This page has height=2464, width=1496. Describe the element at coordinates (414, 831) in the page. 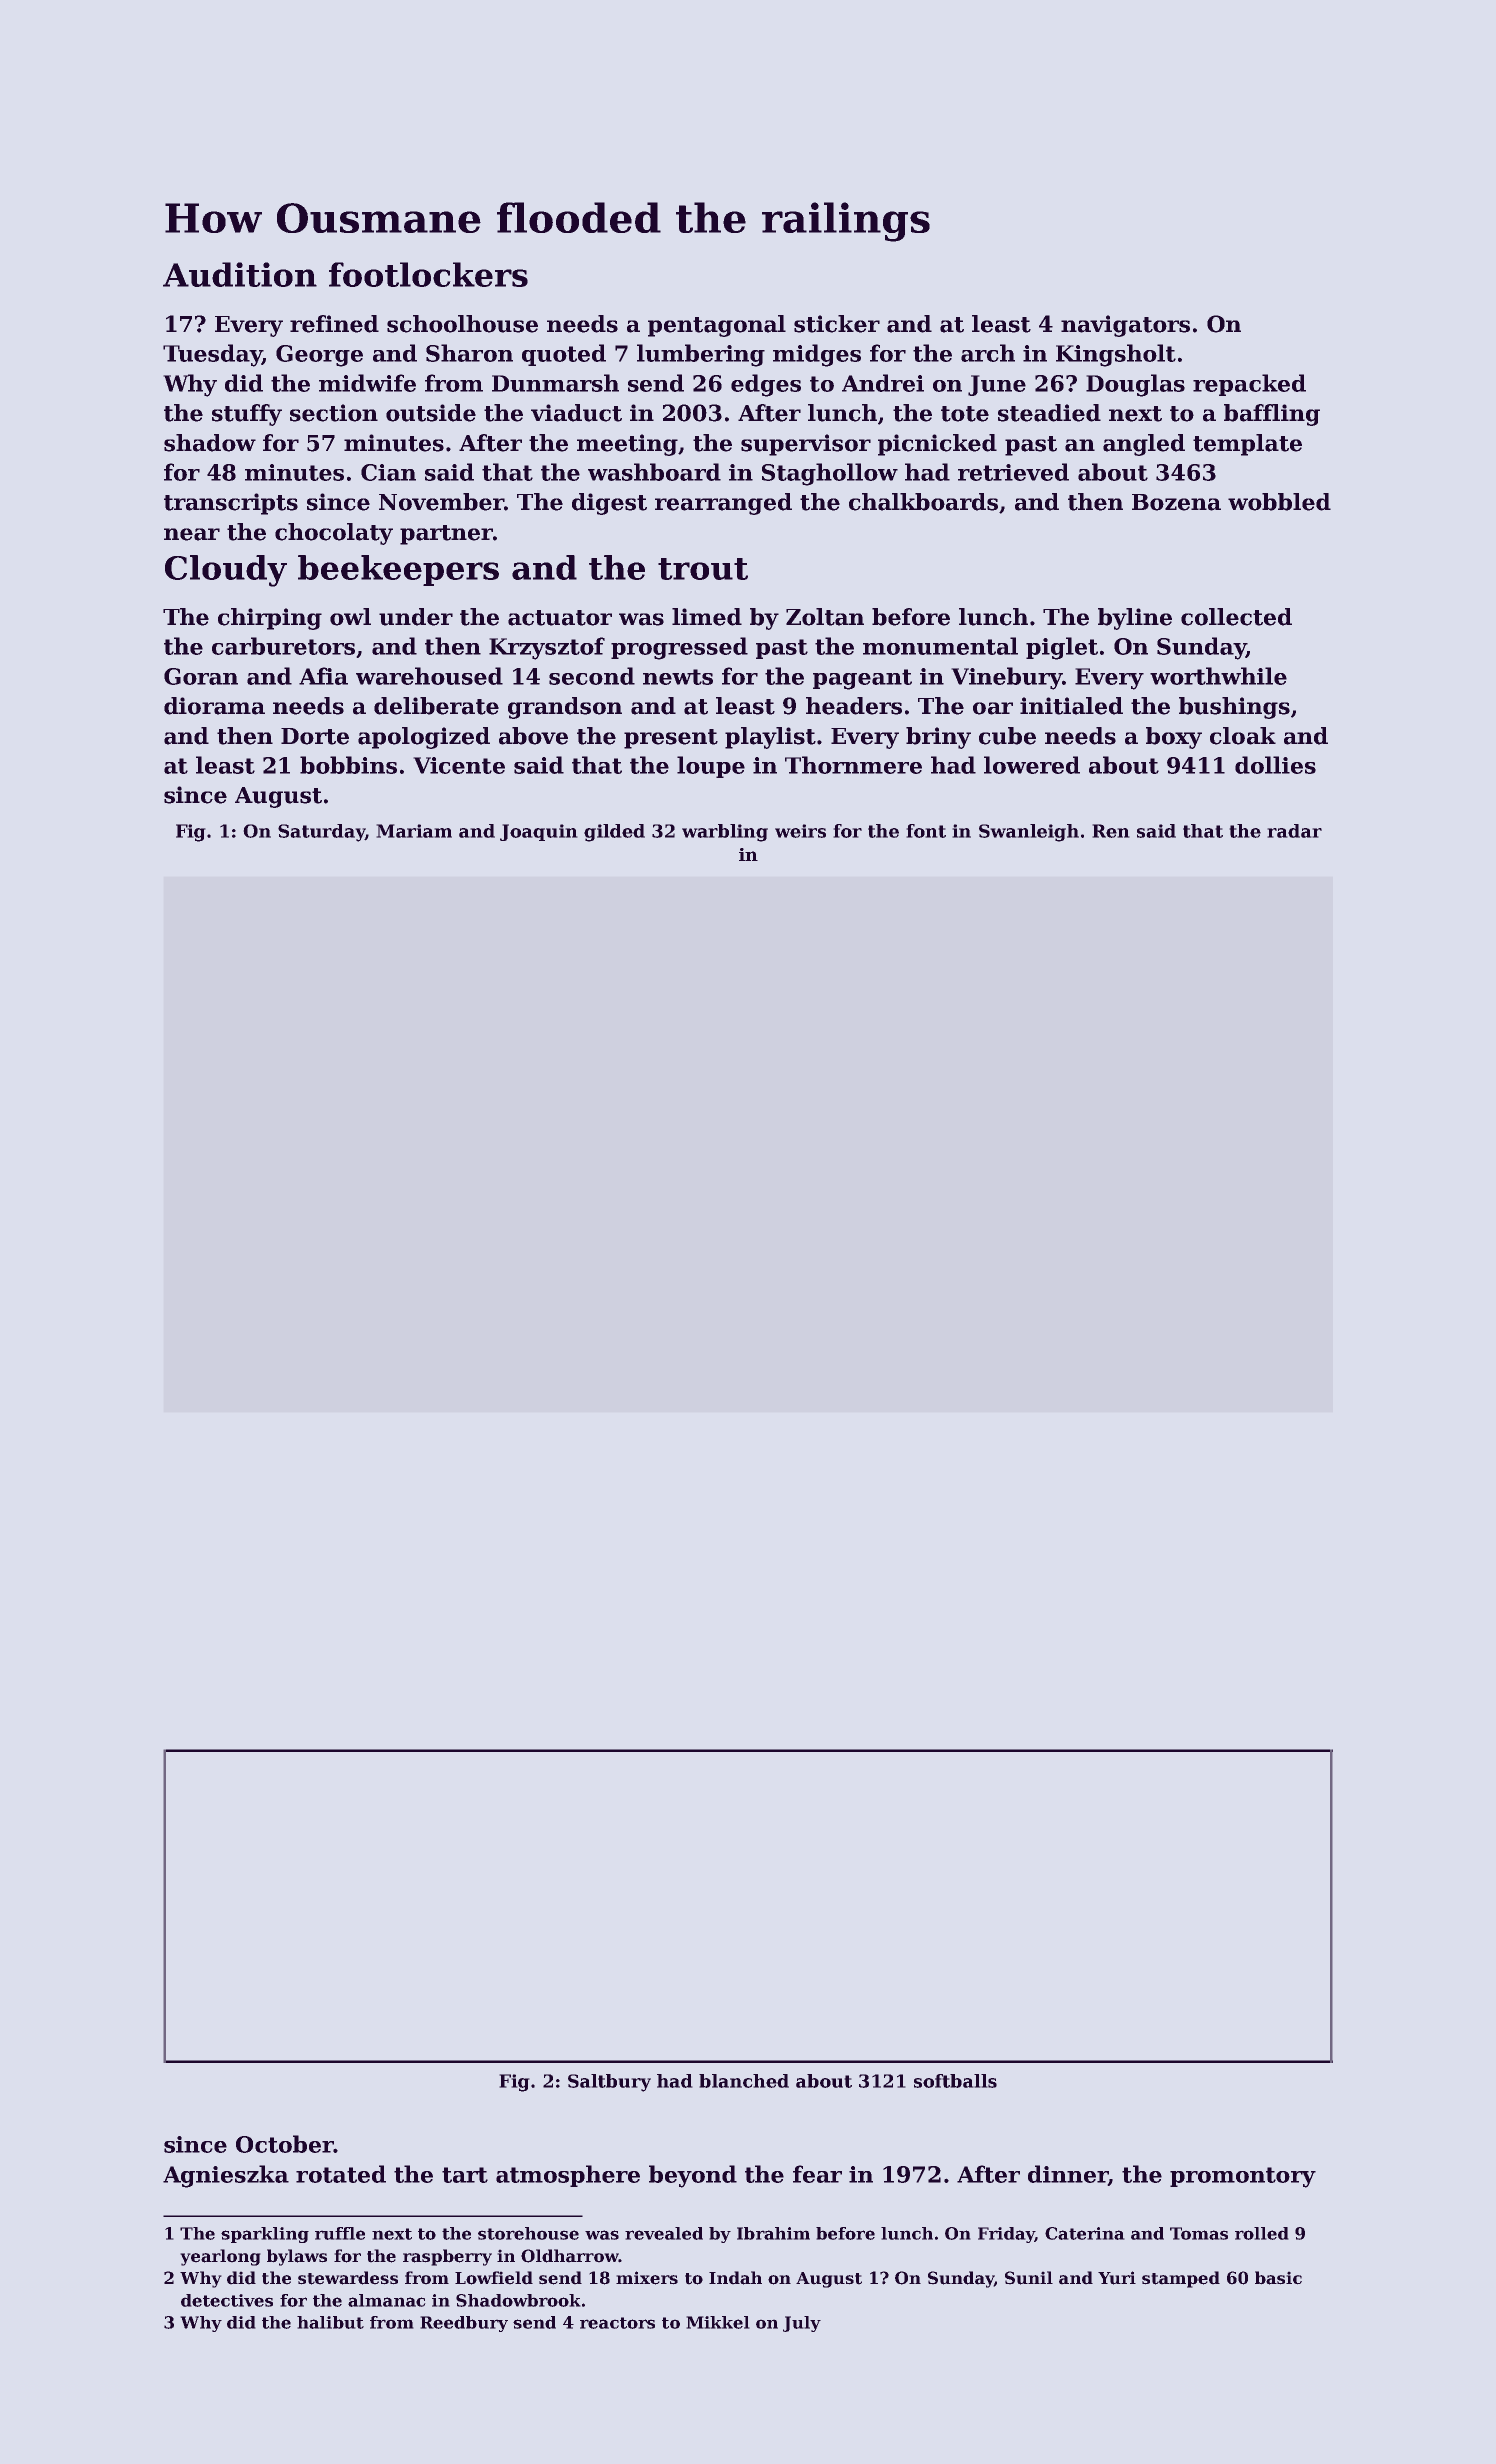

I see `Mariam` at that location.
